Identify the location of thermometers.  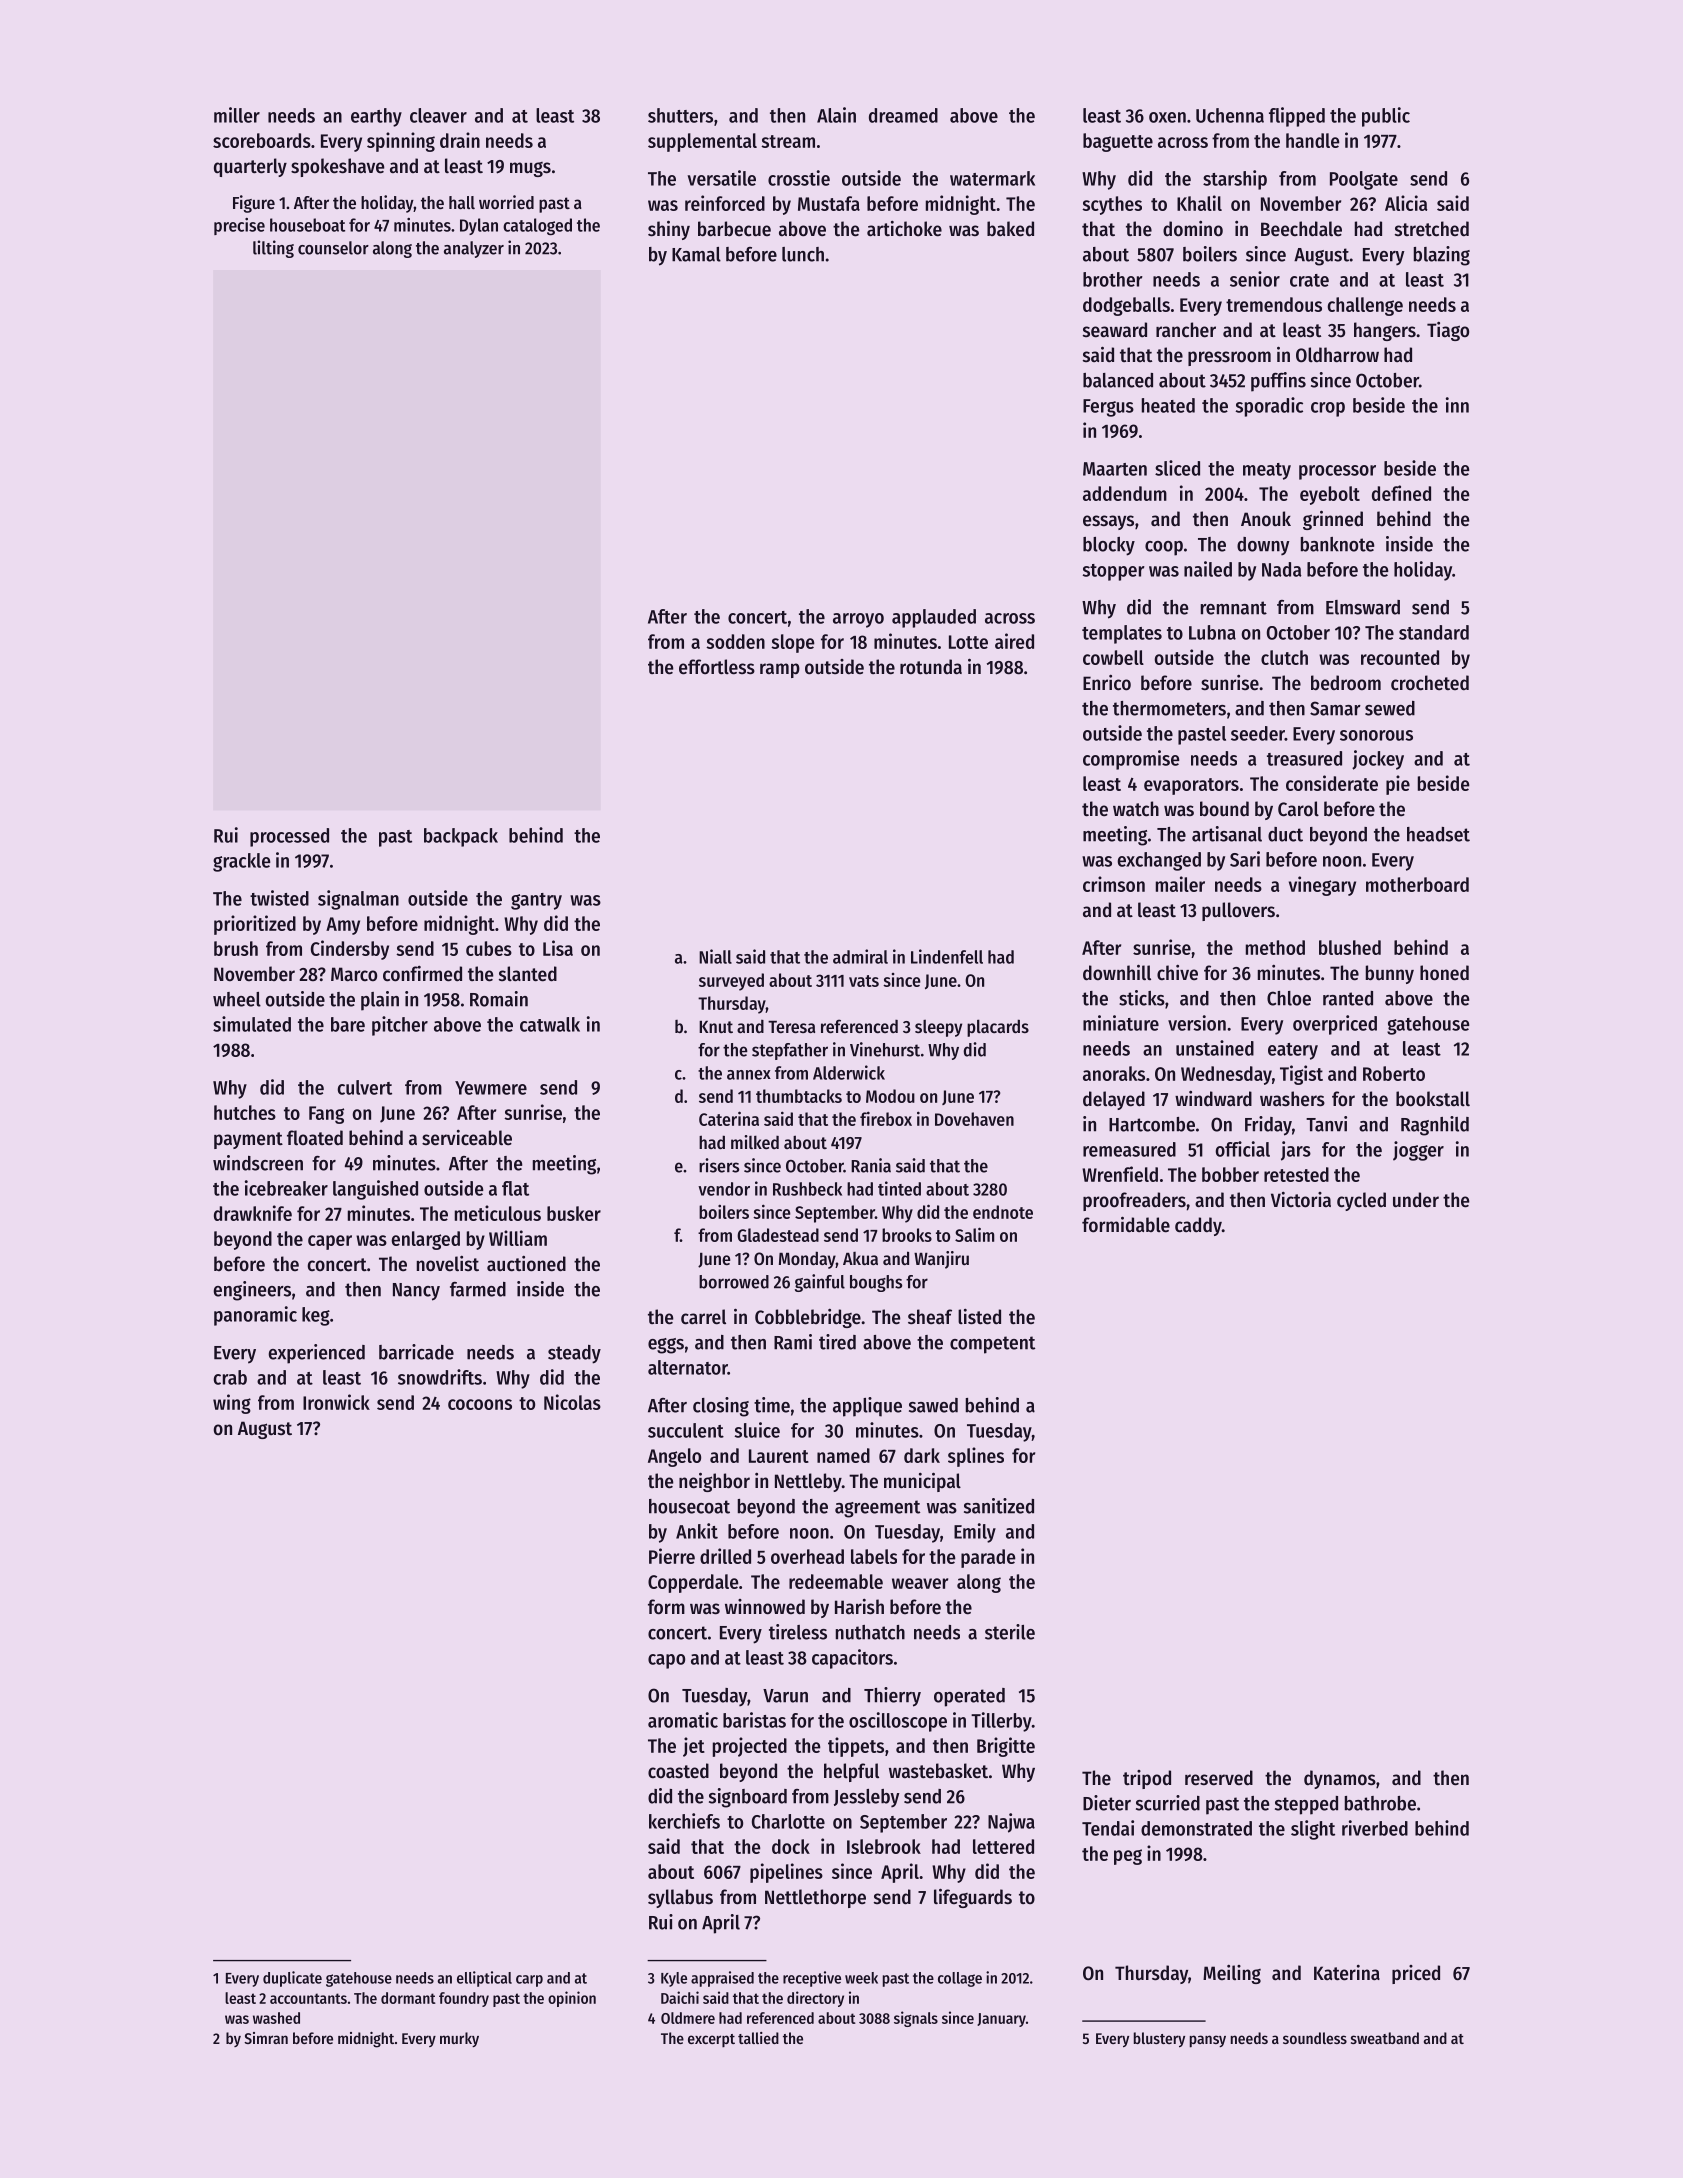
(1169, 708).
